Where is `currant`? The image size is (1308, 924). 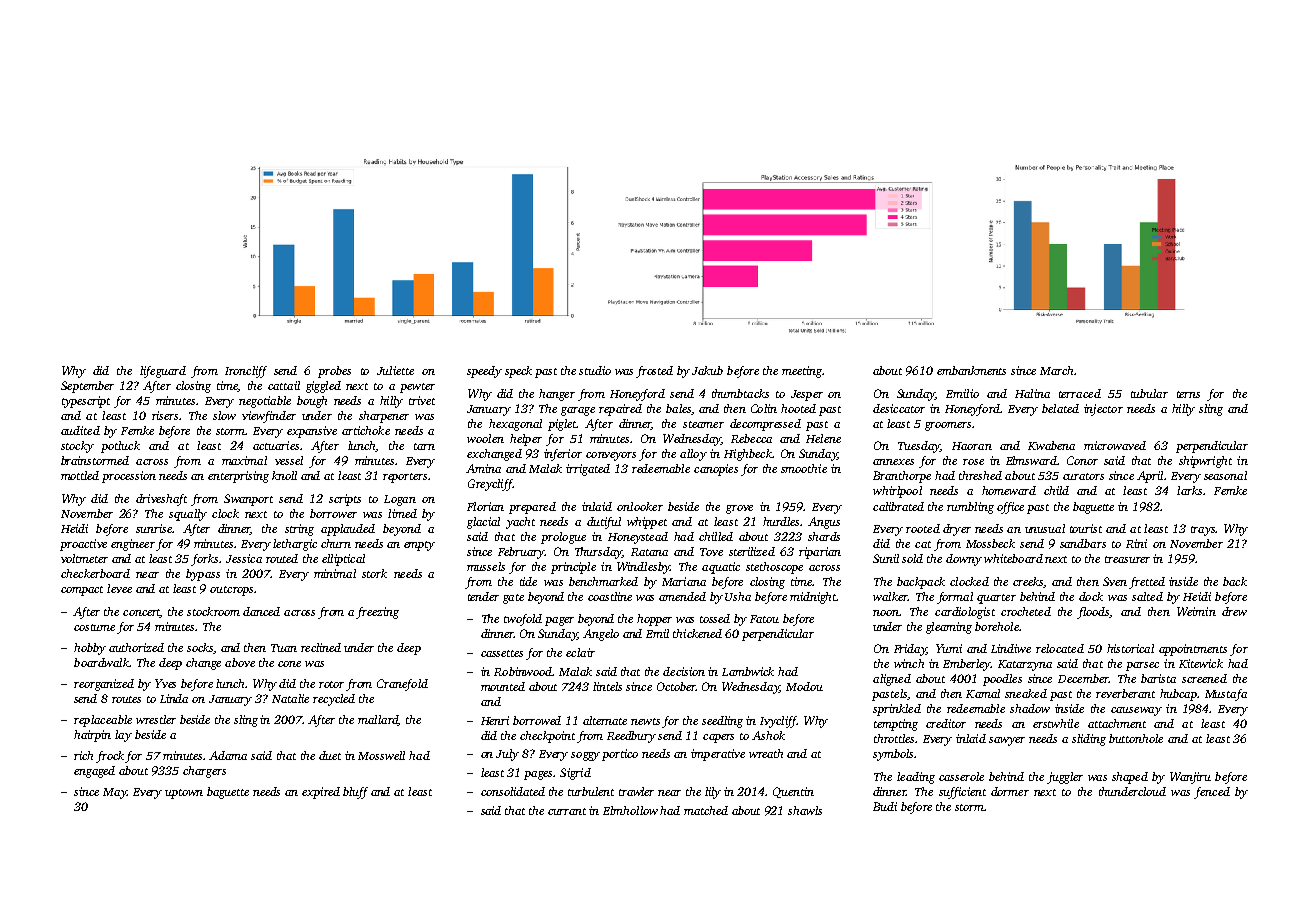 currant is located at coordinates (567, 811).
